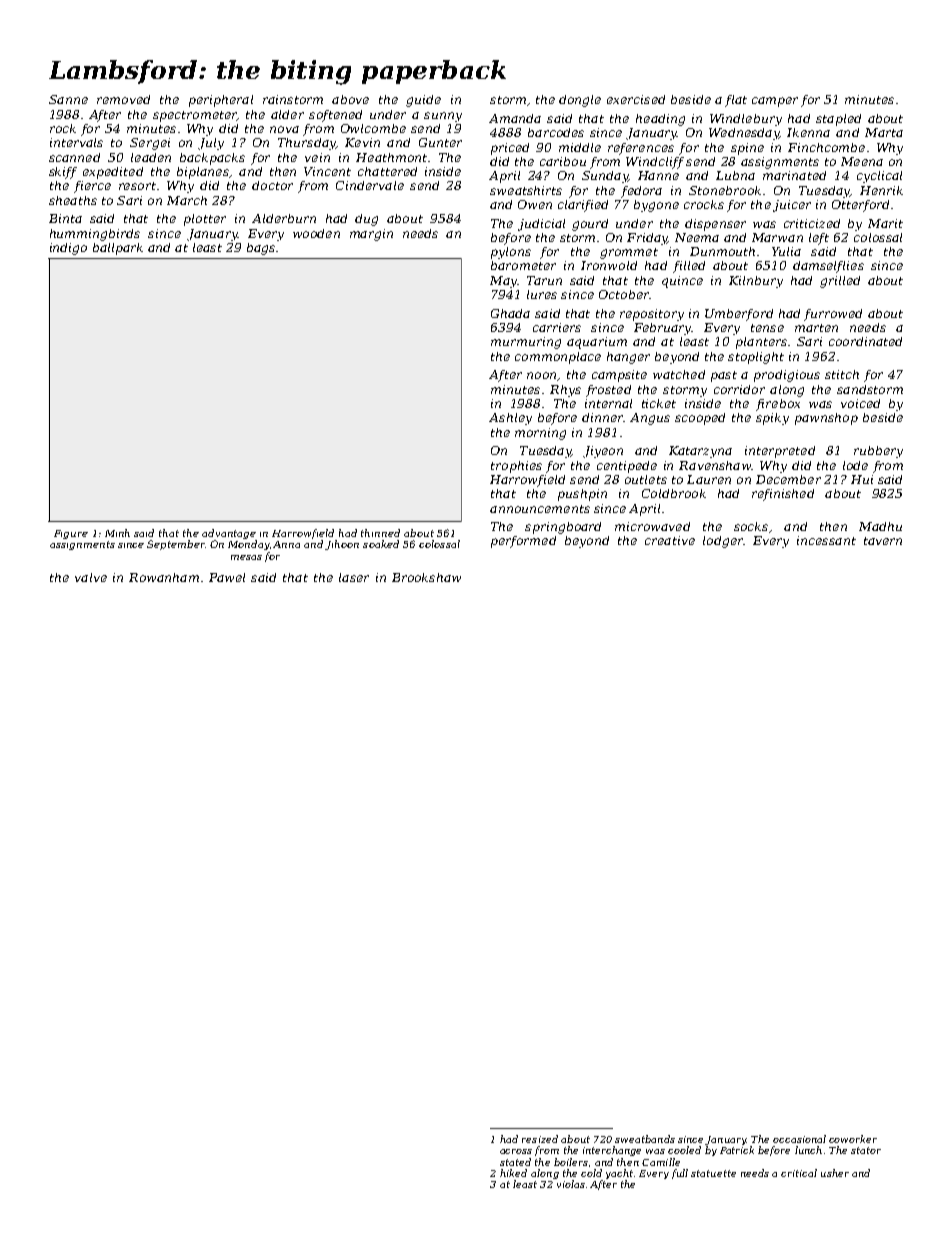 The width and height of the screenshot is (952, 1233). I want to click on resized, so click(540, 1139).
